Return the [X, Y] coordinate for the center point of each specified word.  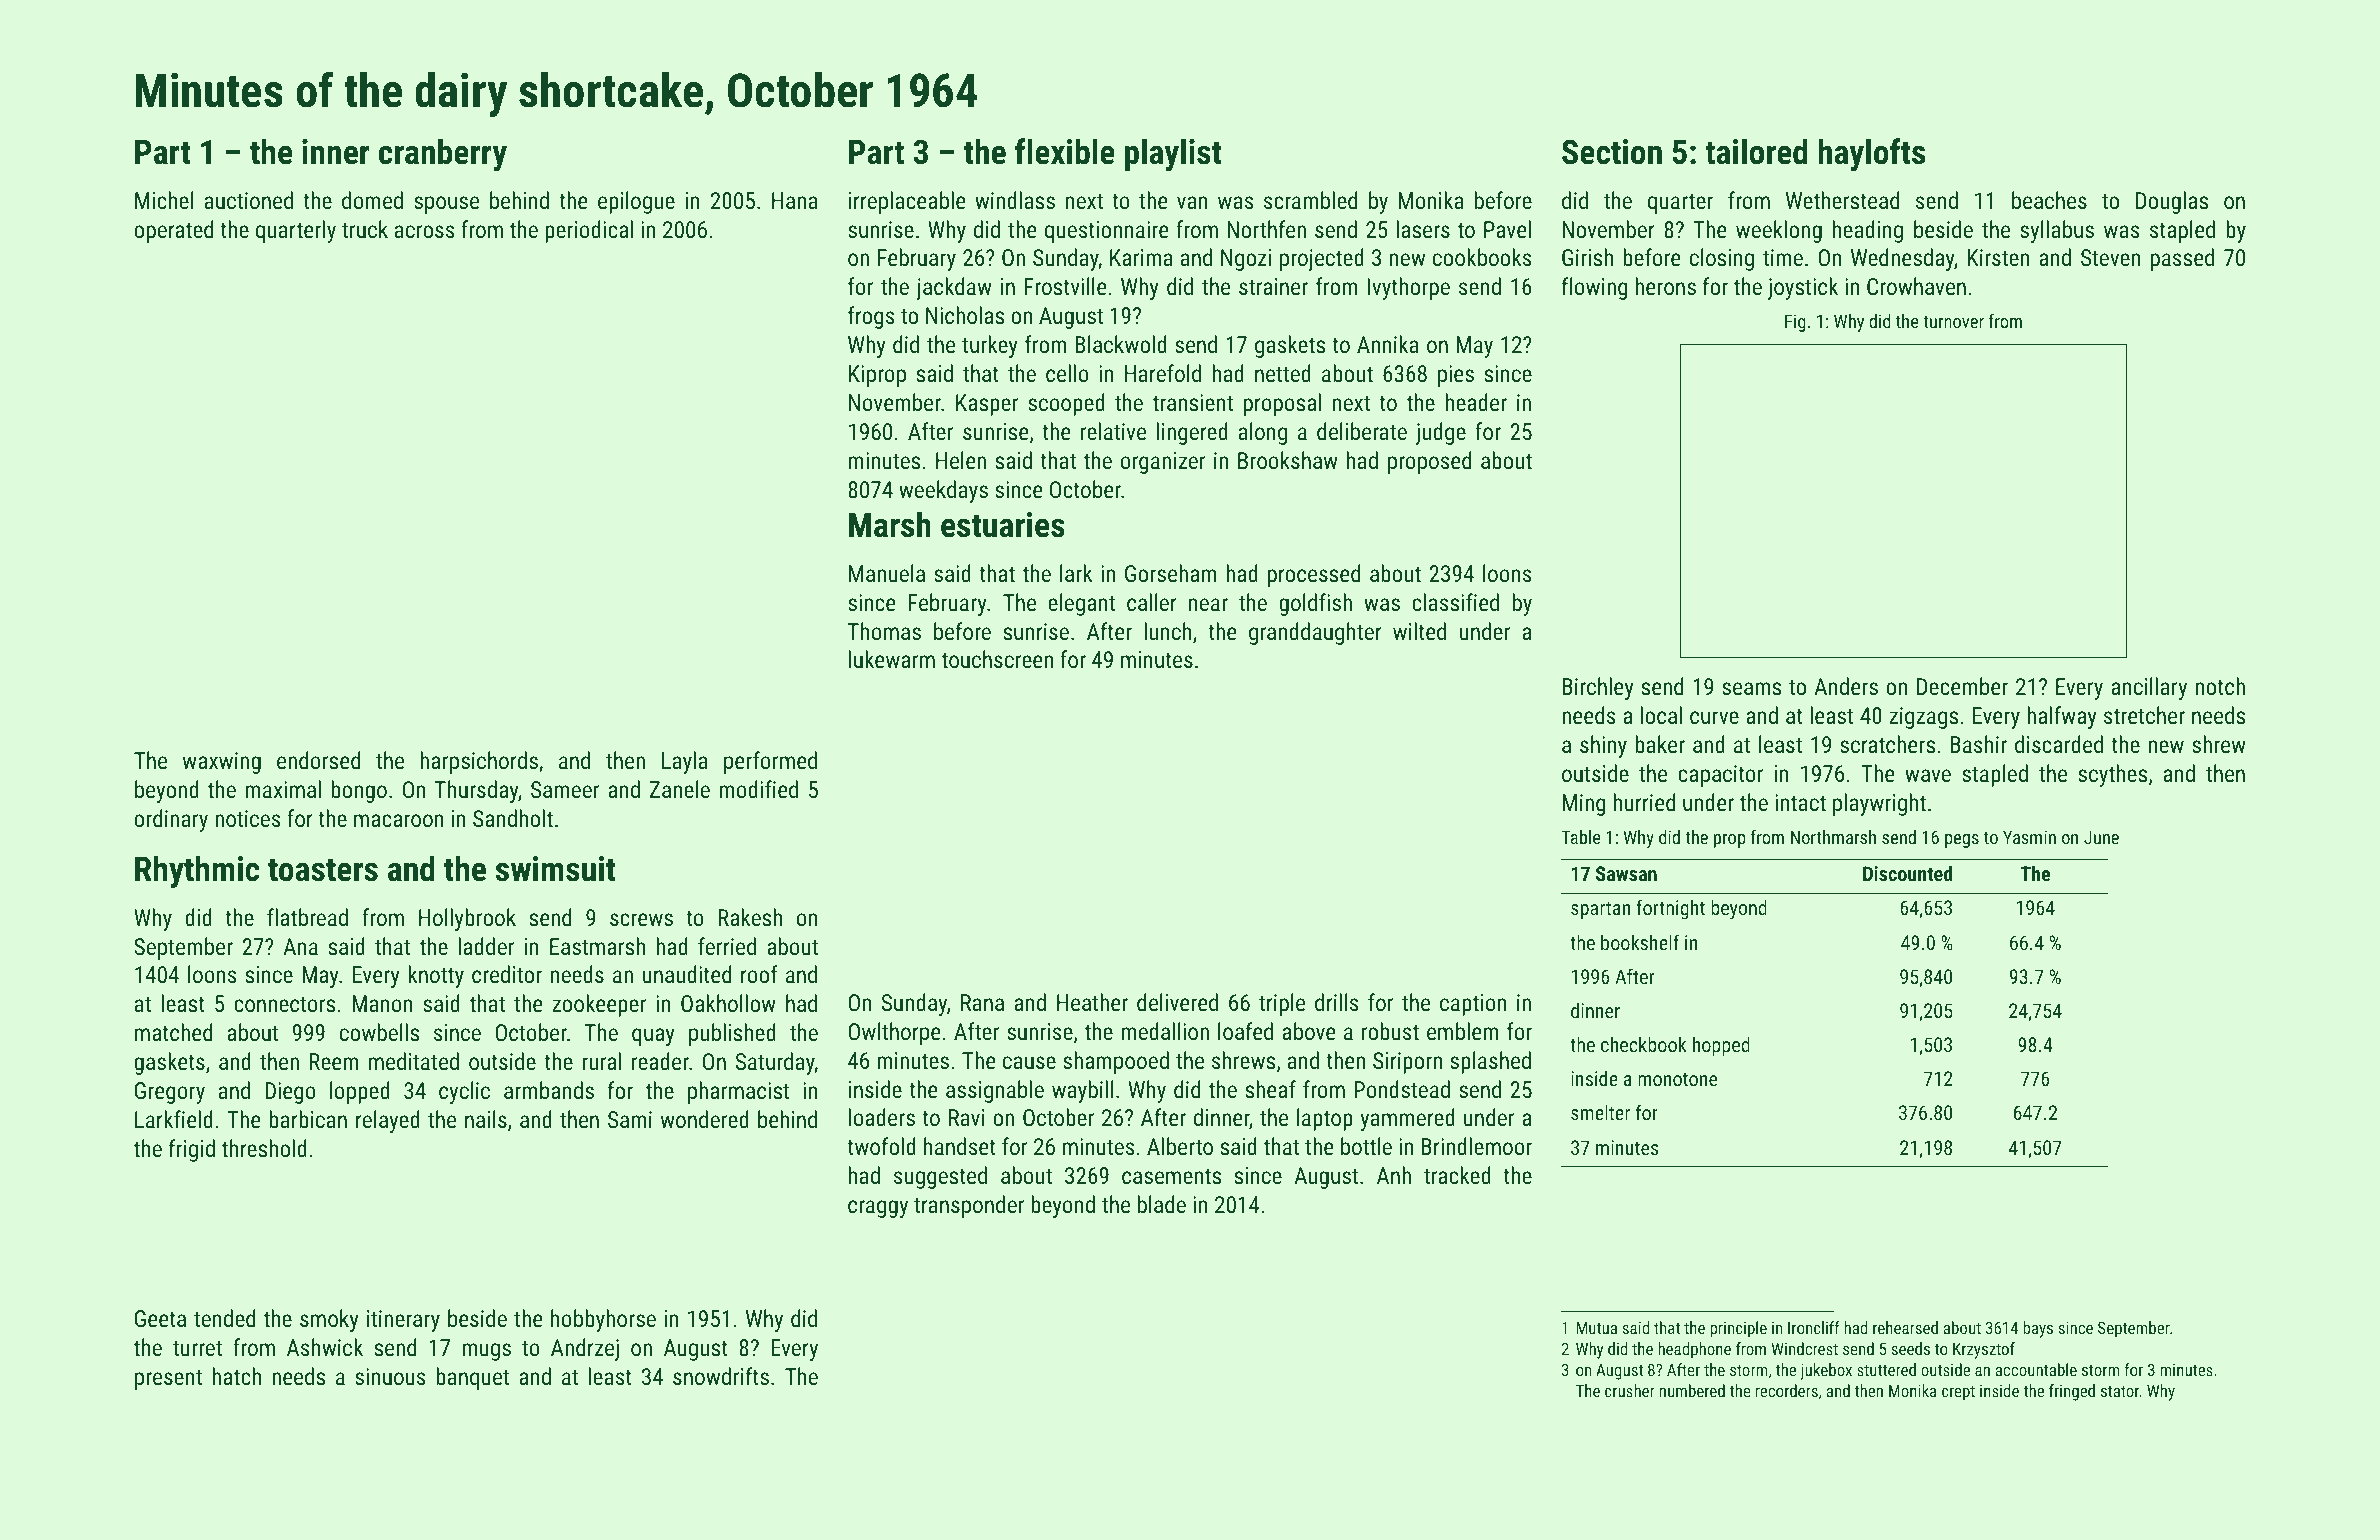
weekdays [943, 491]
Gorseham [1171, 573]
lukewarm [892, 659]
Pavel [1507, 229]
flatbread [307, 917]
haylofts [1871, 154]
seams [1751, 688]
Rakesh [750, 917]
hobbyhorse [603, 1320]
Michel [164, 200]
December [1962, 686]
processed [1314, 575]
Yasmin [2029, 837]
